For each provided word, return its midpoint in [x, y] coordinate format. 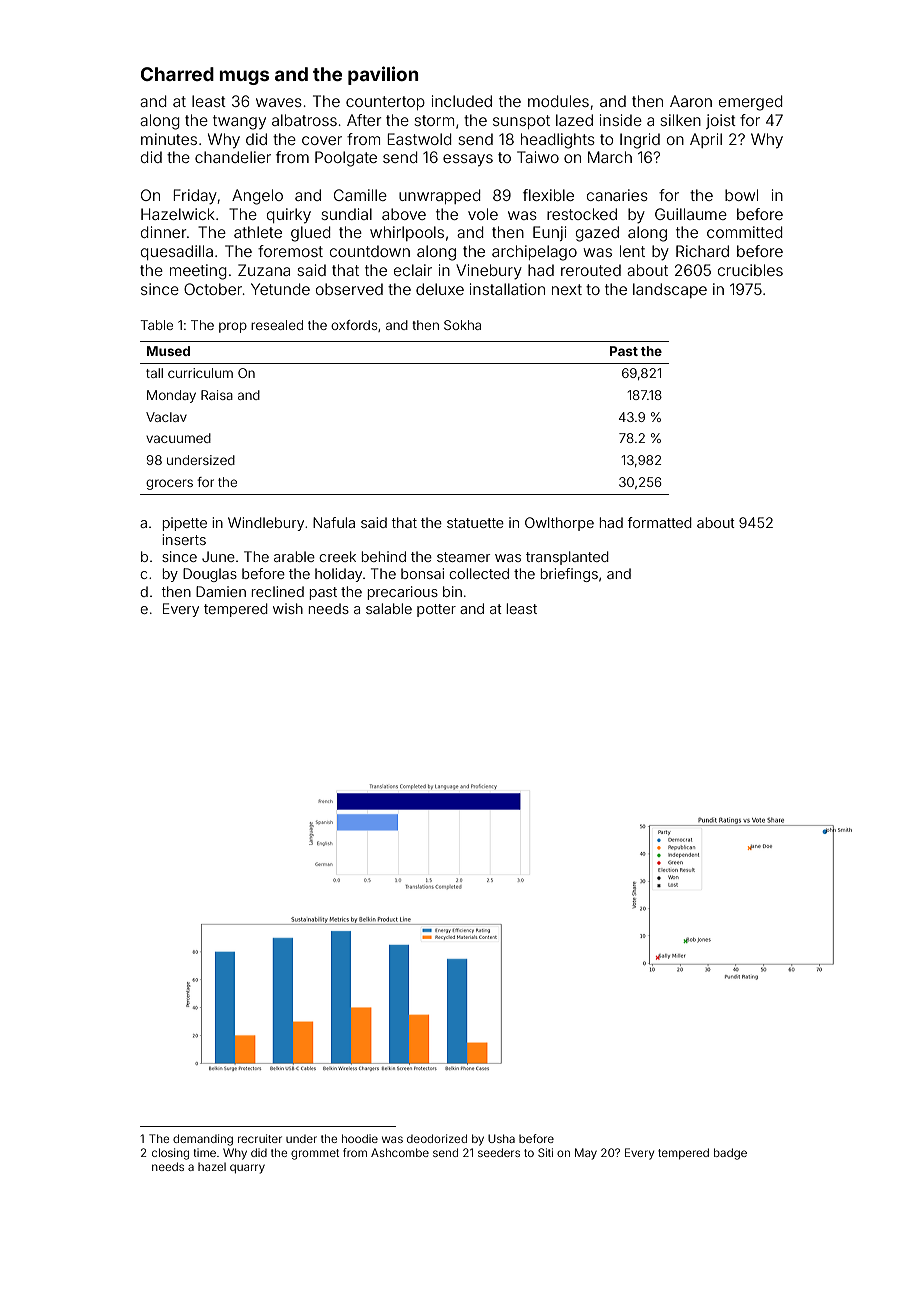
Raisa [217, 395]
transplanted [567, 558]
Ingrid [640, 141]
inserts [184, 539]
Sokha [462, 325]
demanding [203, 1140]
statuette [475, 523]
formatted [659, 522]
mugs [244, 77]
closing [170, 1154]
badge [730, 1154]
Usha [501, 1138]
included [462, 101]
